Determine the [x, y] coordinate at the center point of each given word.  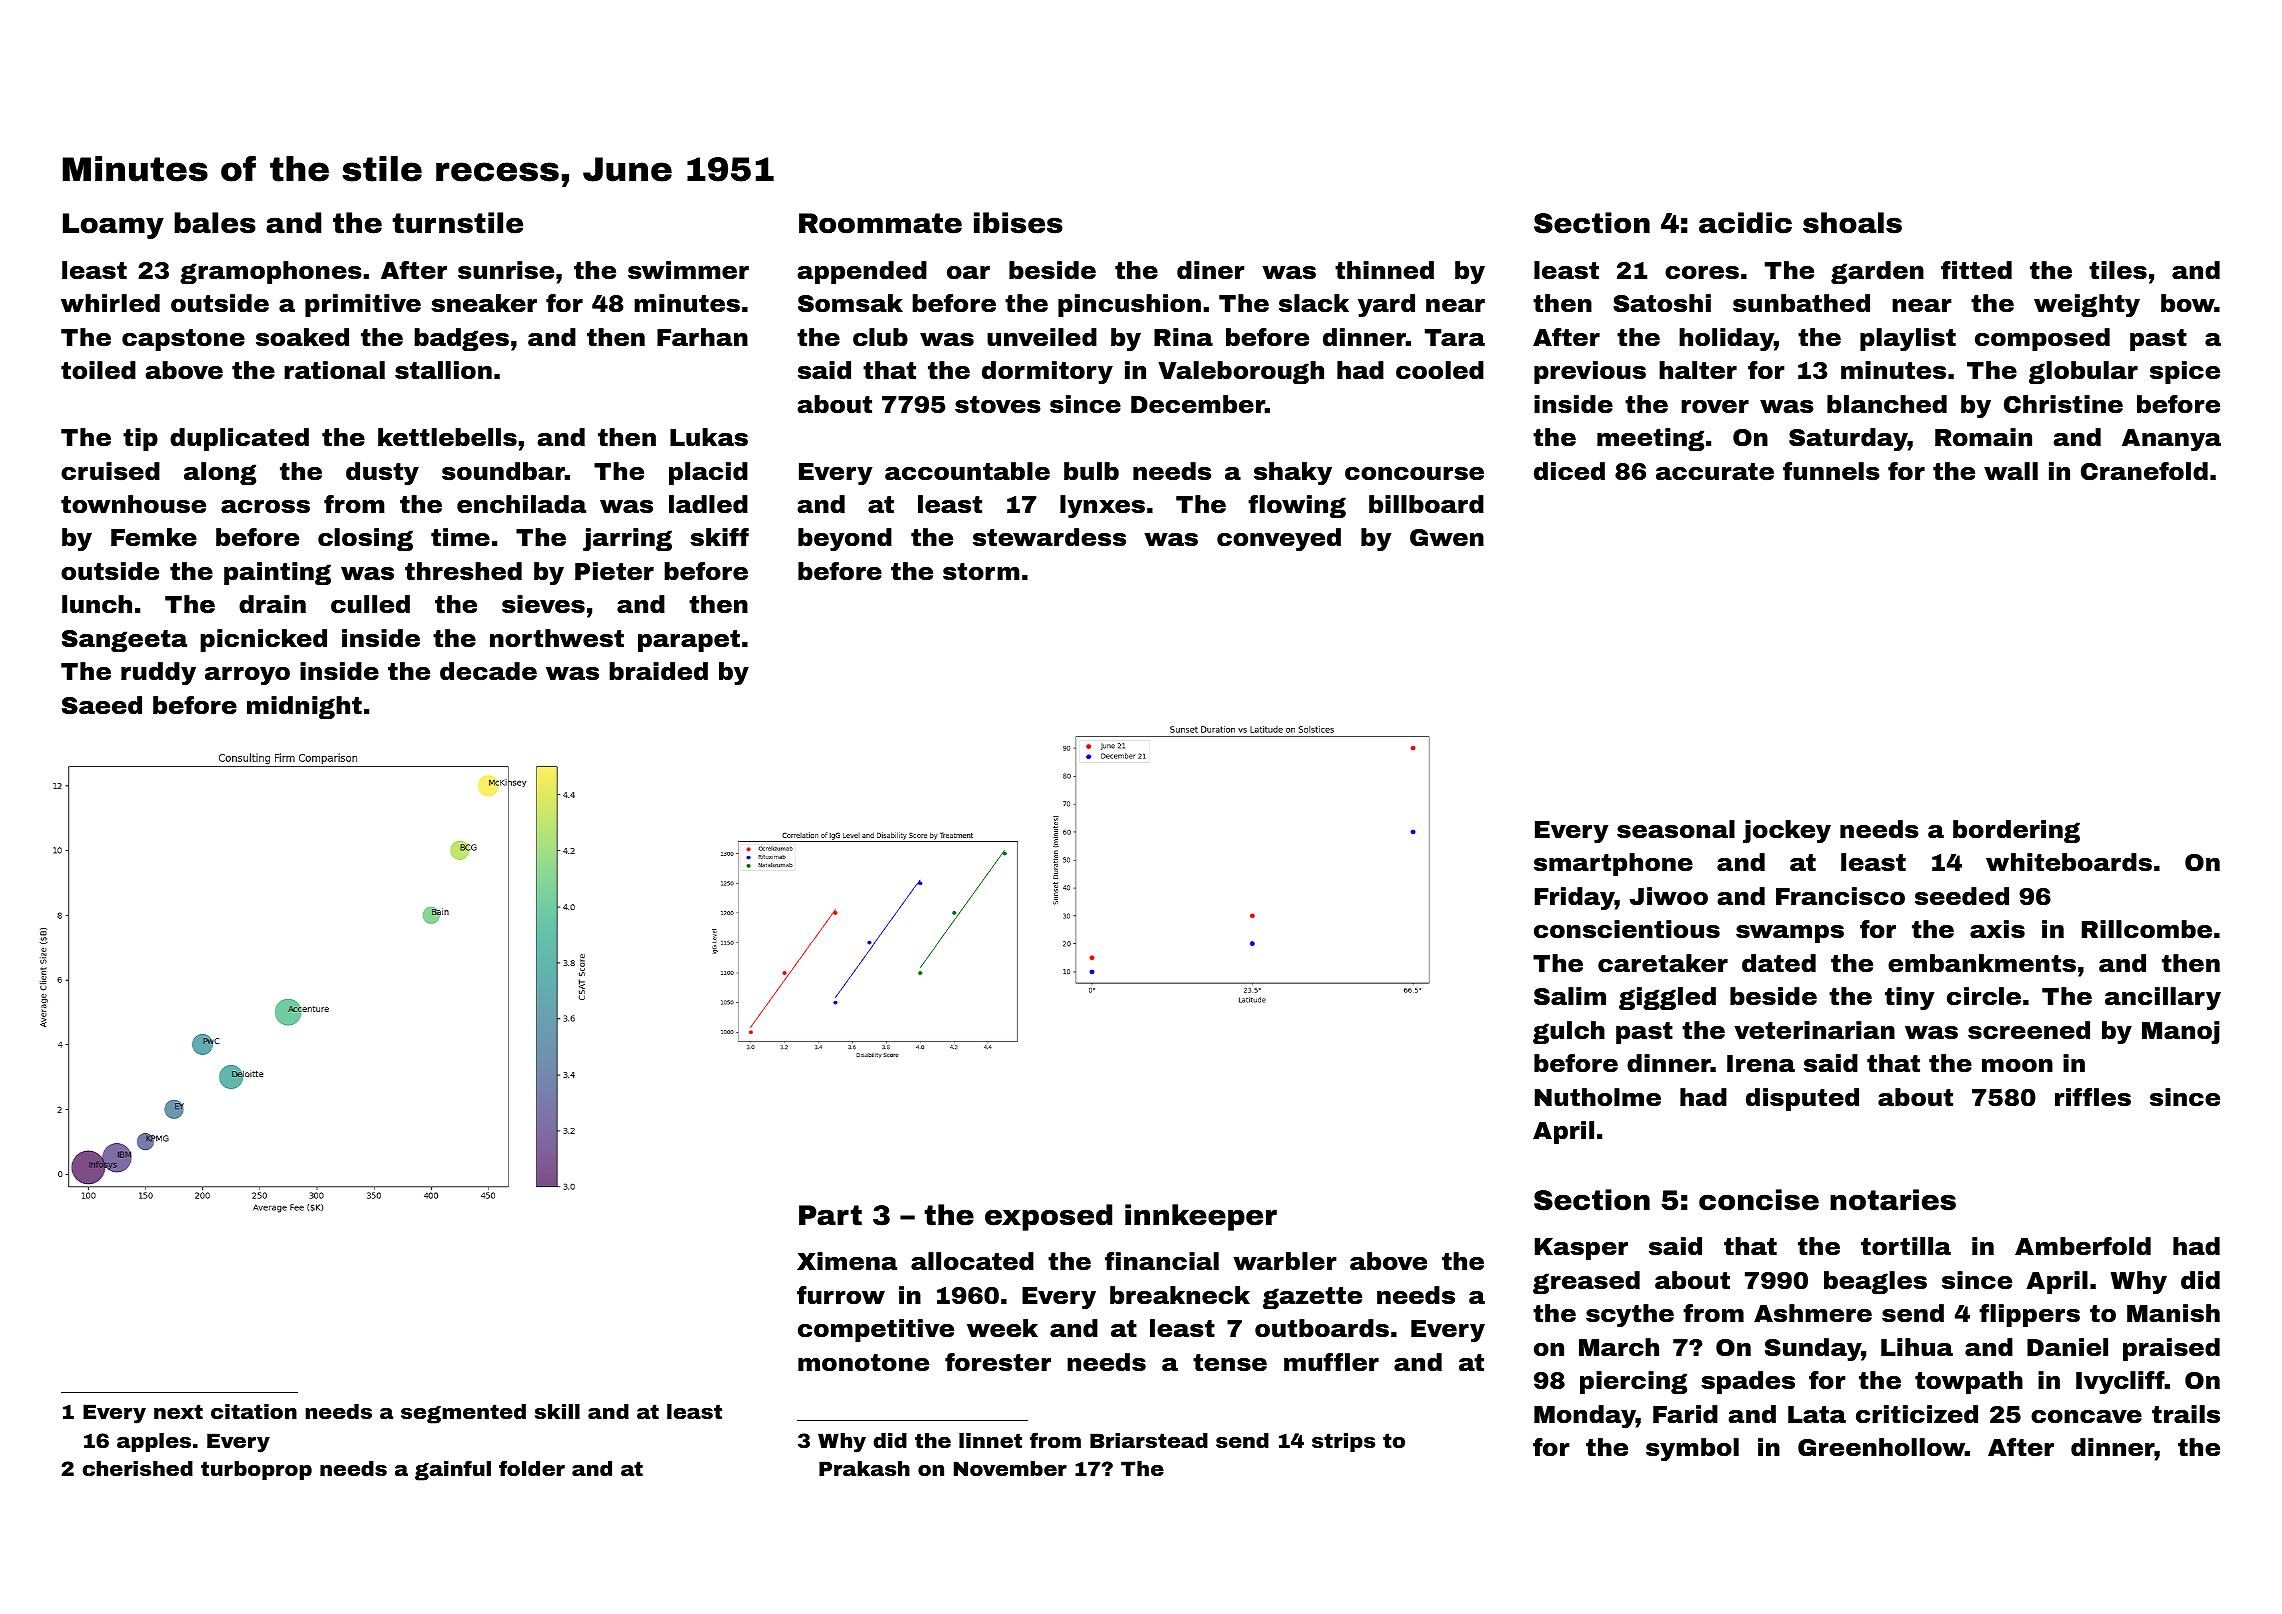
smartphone [1613, 864]
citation [254, 1411]
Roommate [880, 223]
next [178, 1411]
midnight [304, 707]
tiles [2118, 270]
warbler [1285, 1261]
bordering [2016, 831]
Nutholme [1598, 1097]
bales [215, 223]
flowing [1297, 506]
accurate [1715, 472]
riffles [2093, 1097]
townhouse [133, 504]
